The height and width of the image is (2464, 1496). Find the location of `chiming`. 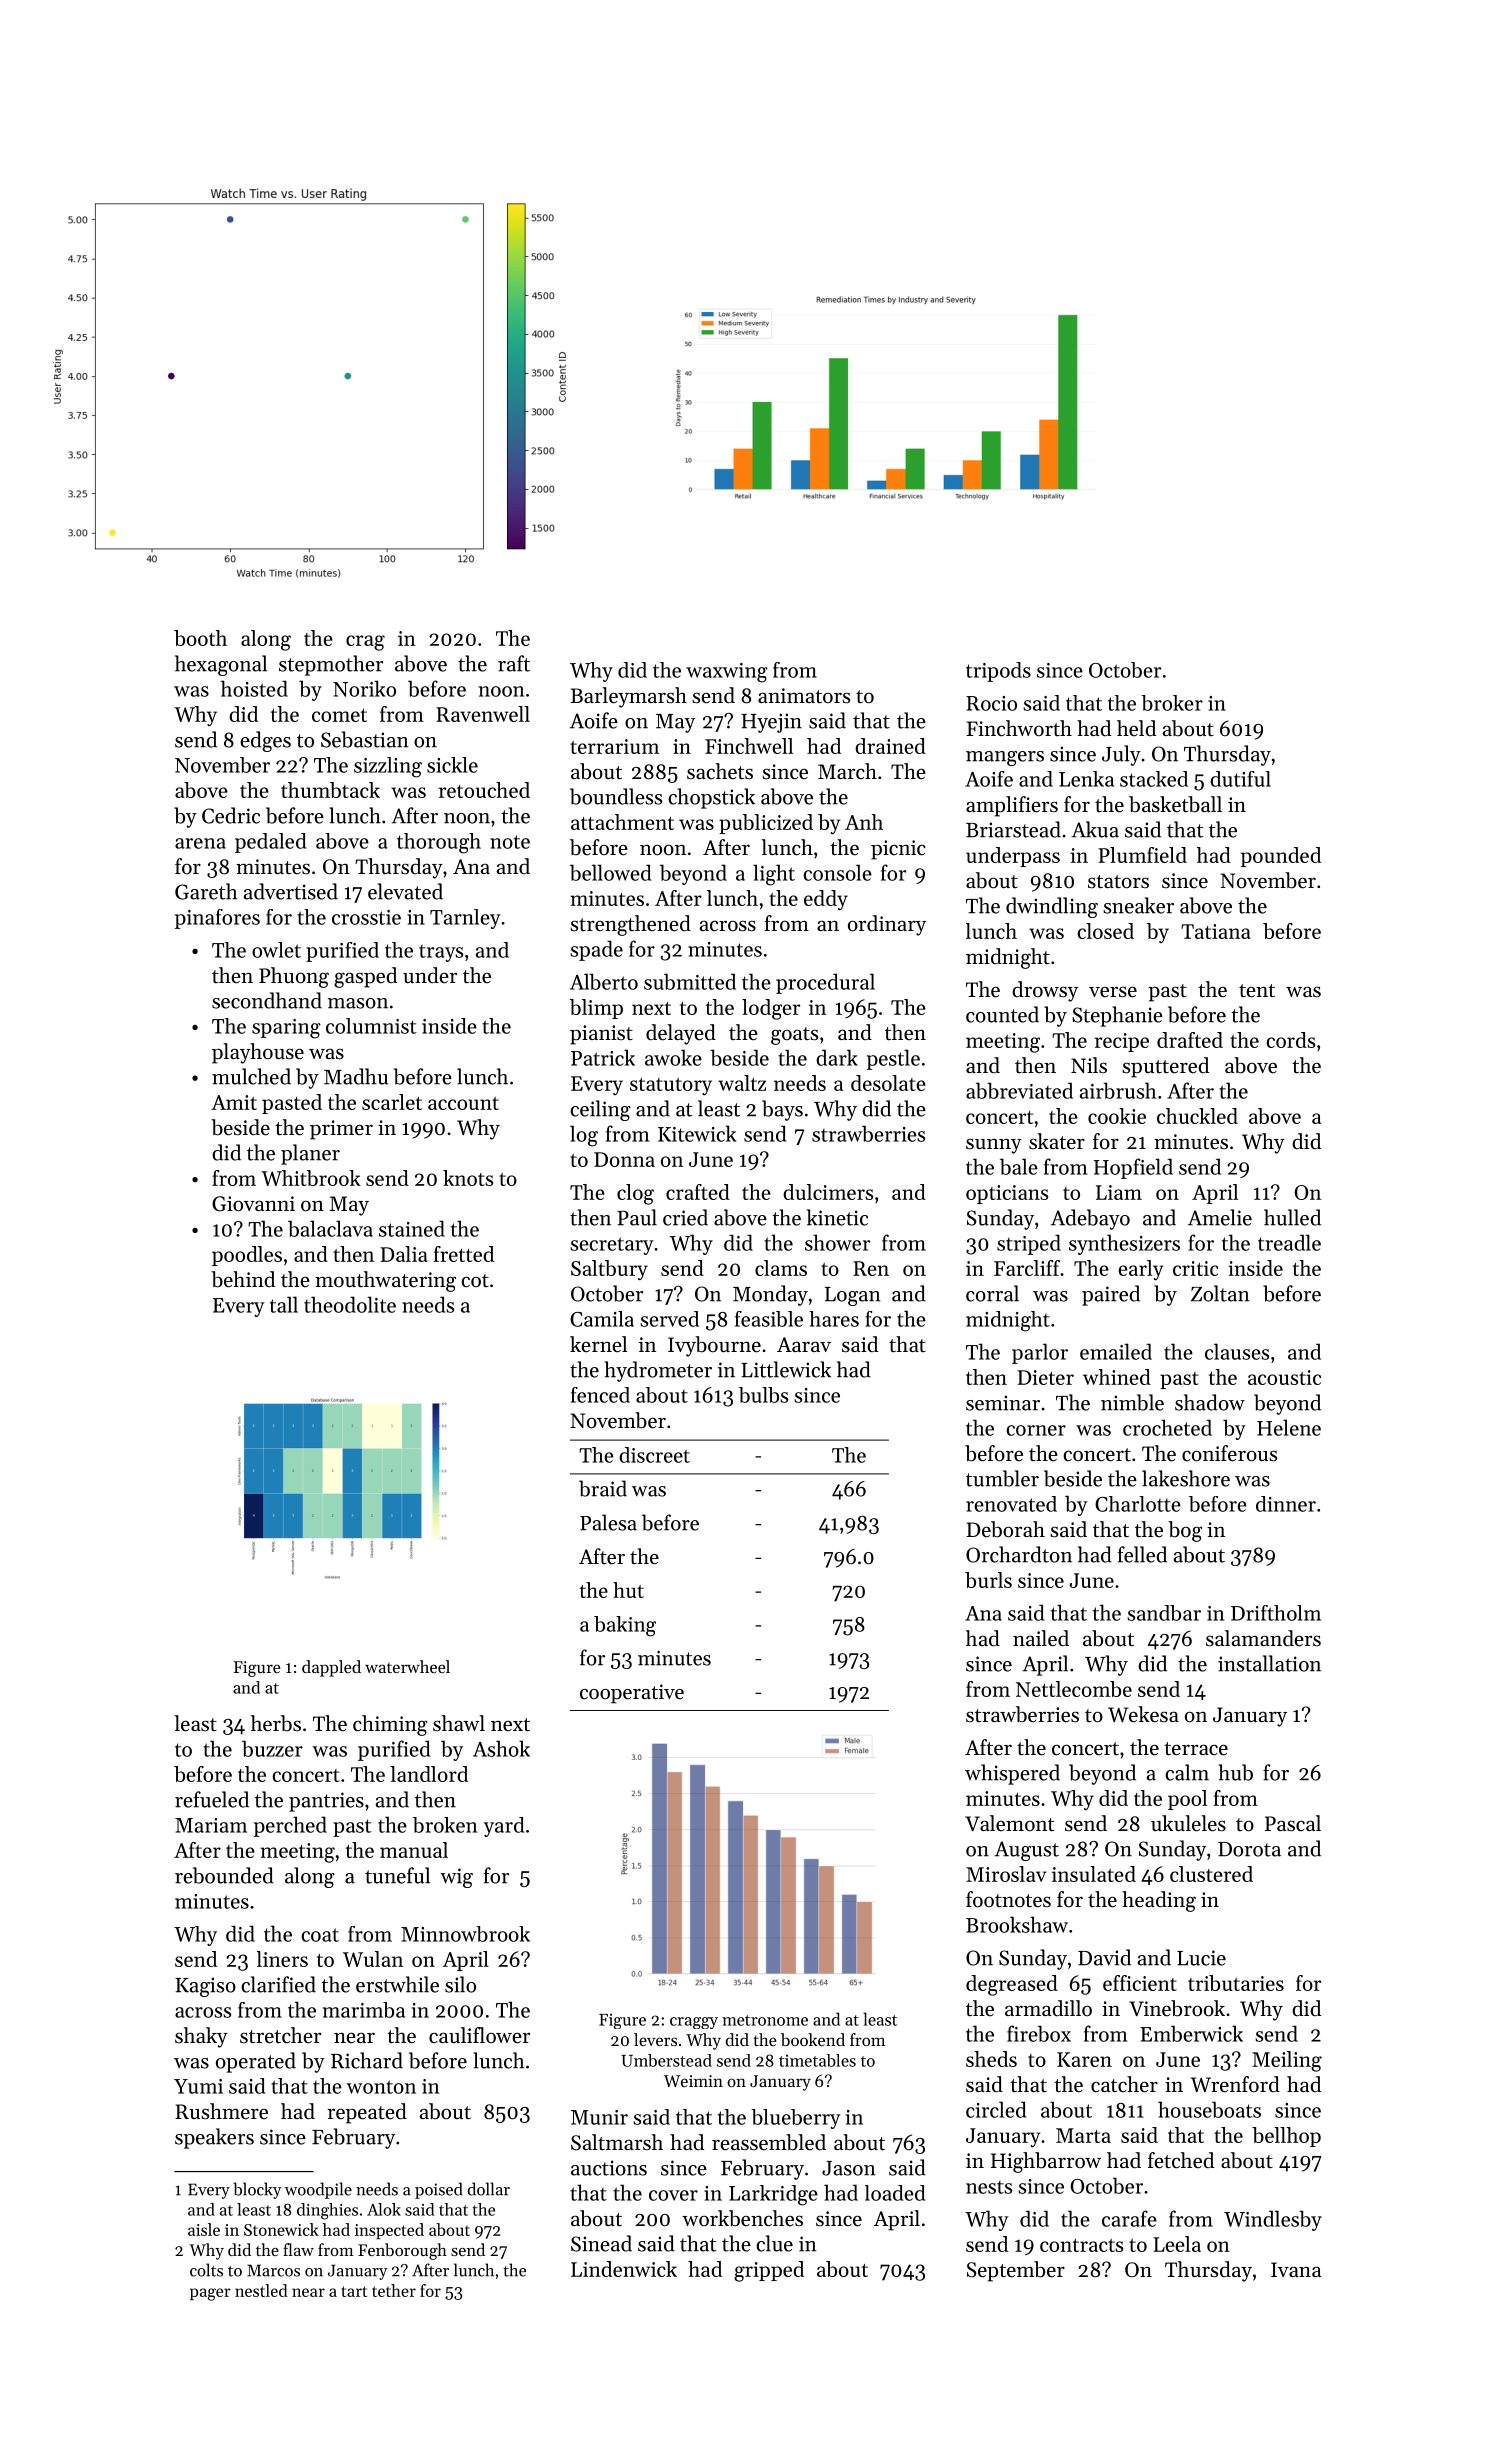

chiming is located at coordinates (390, 1725).
